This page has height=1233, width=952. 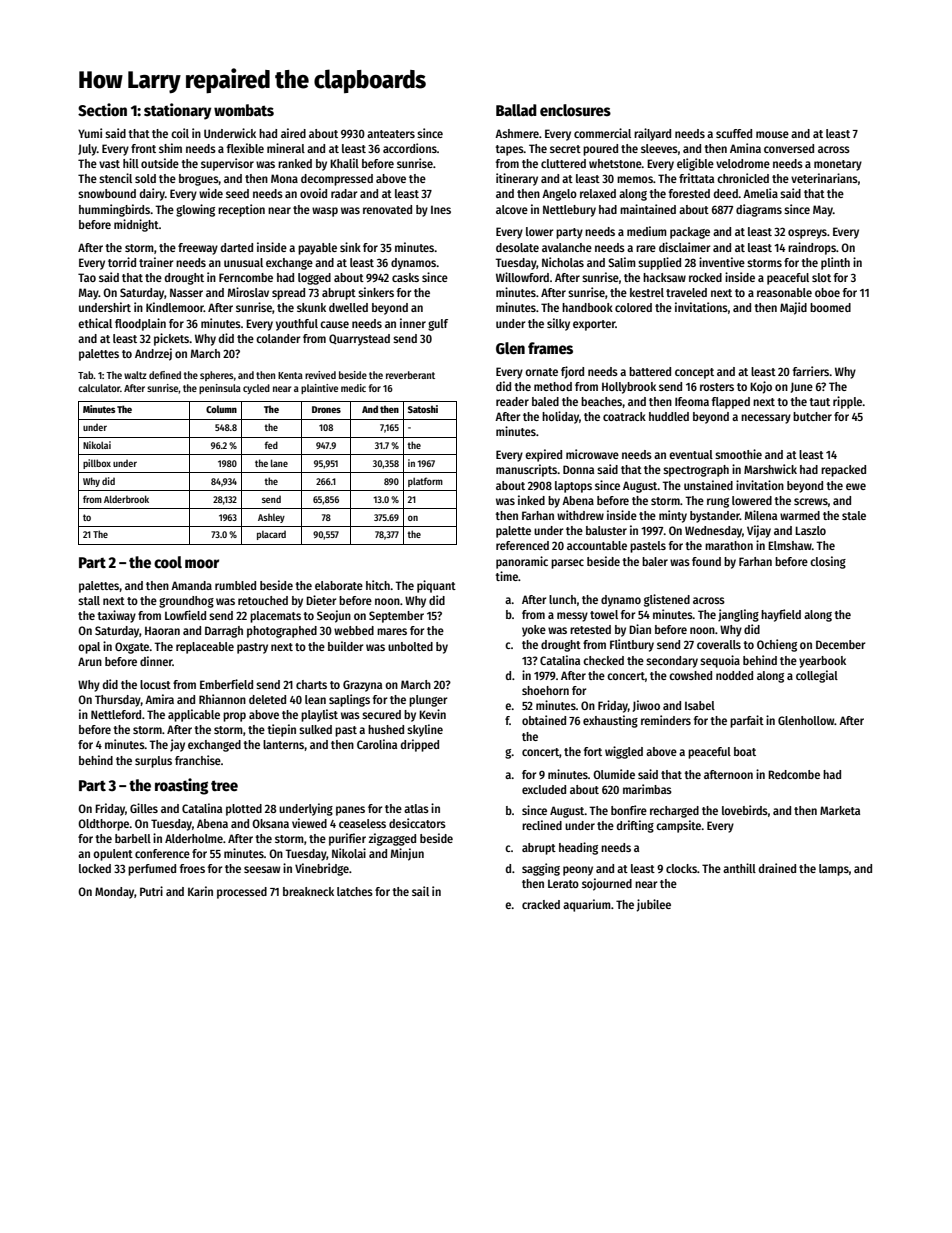 I want to click on Emberfield, so click(x=226, y=684).
